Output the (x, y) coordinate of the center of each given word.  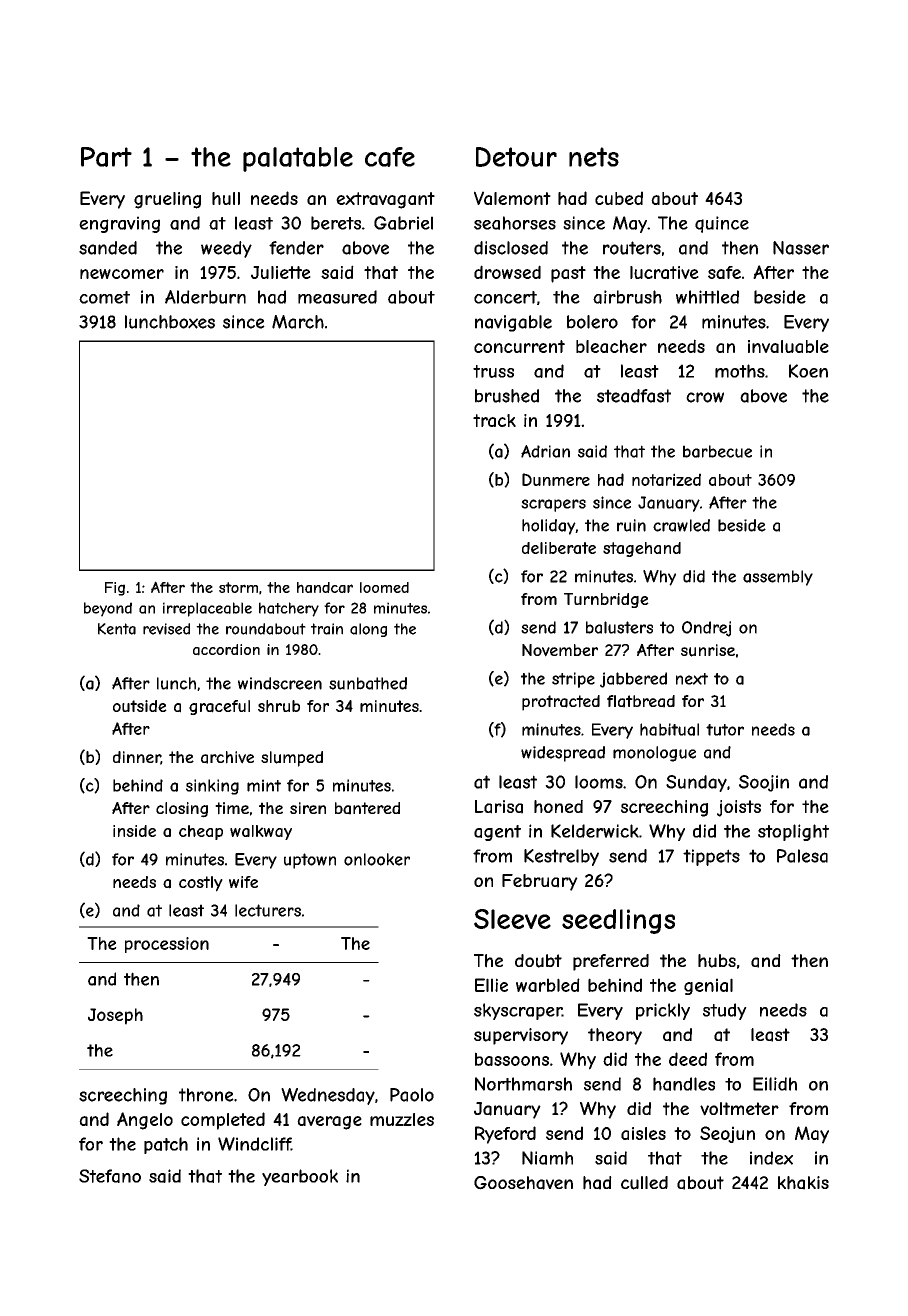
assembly (778, 578)
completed (223, 1121)
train (327, 629)
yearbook (300, 1177)
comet (104, 297)
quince (722, 224)
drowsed (507, 272)
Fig (115, 589)
